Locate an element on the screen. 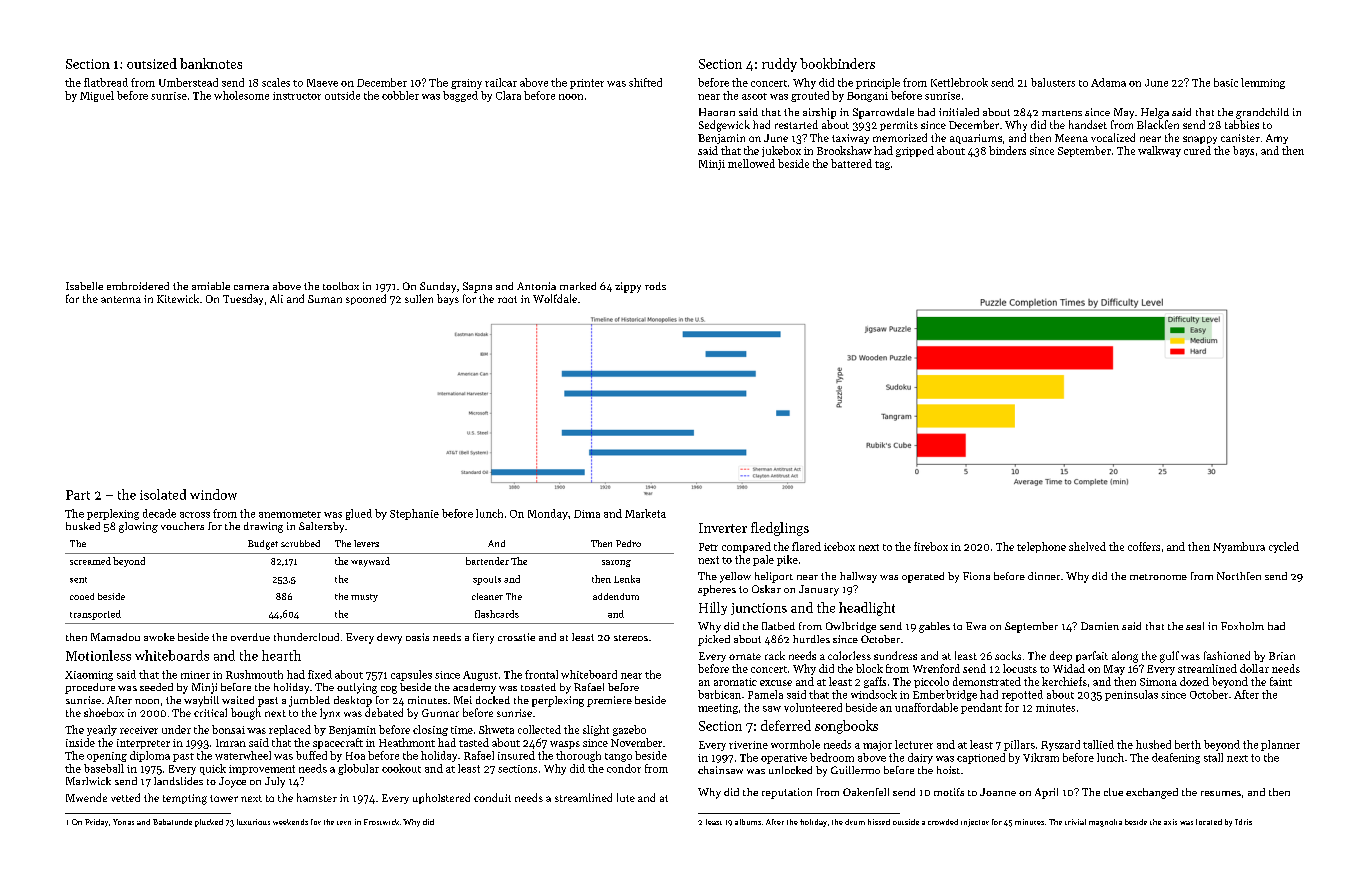 This screenshot has height=887, width=1372. cured is located at coordinates (1197, 150).
